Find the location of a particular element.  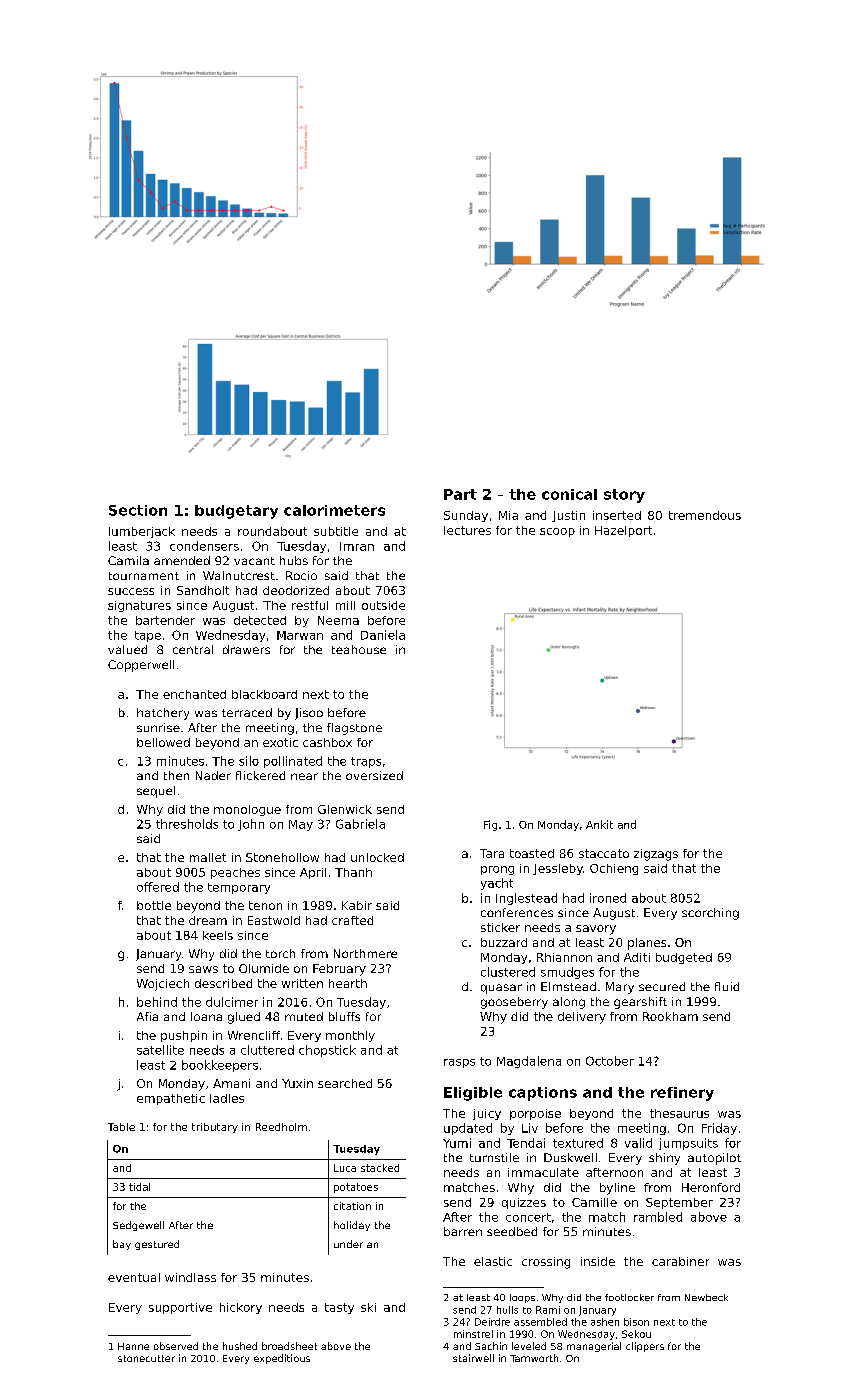

observed is located at coordinates (176, 1346).
